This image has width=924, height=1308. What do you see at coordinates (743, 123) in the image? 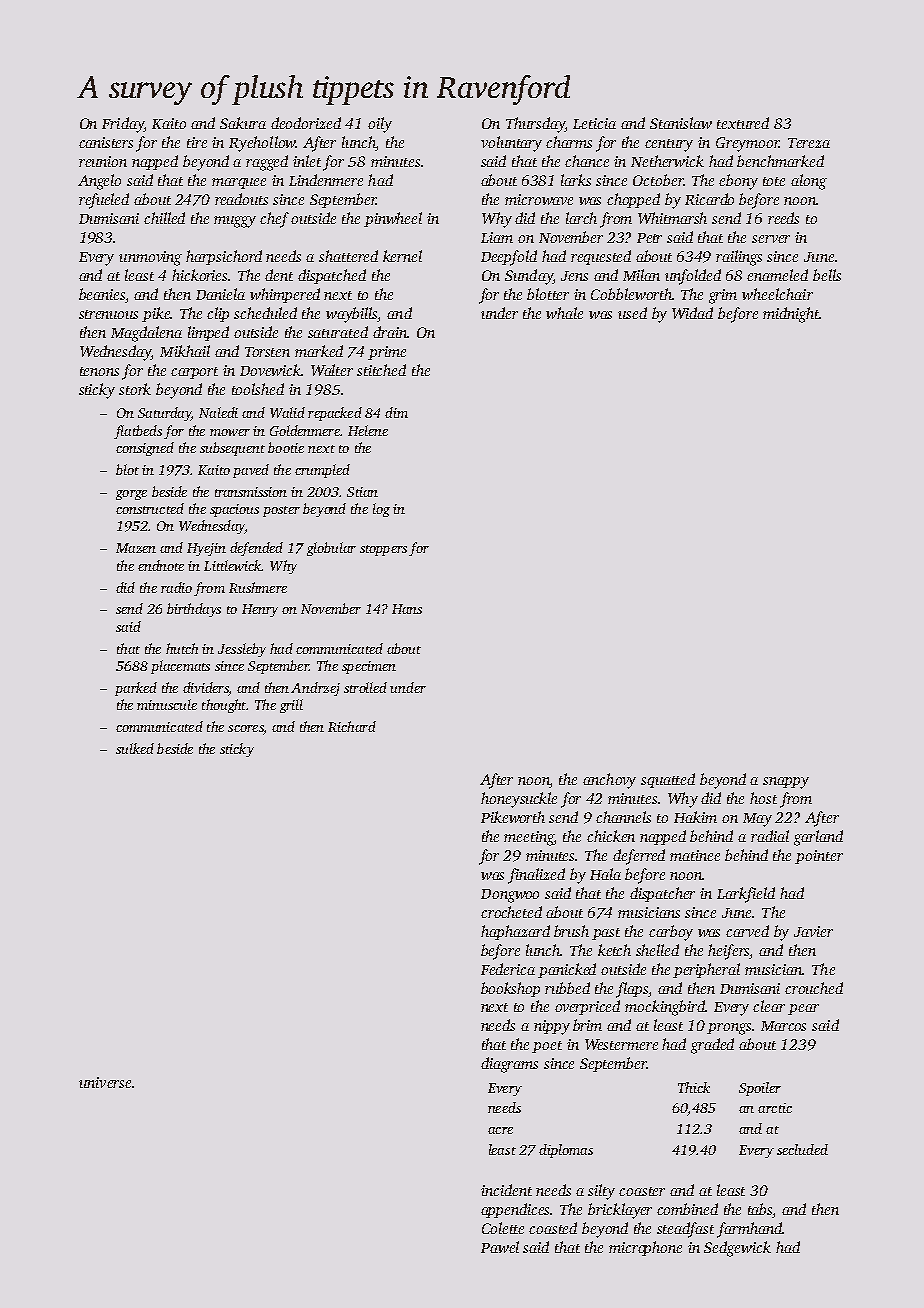
I see `textured` at bounding box center [743, 123].
